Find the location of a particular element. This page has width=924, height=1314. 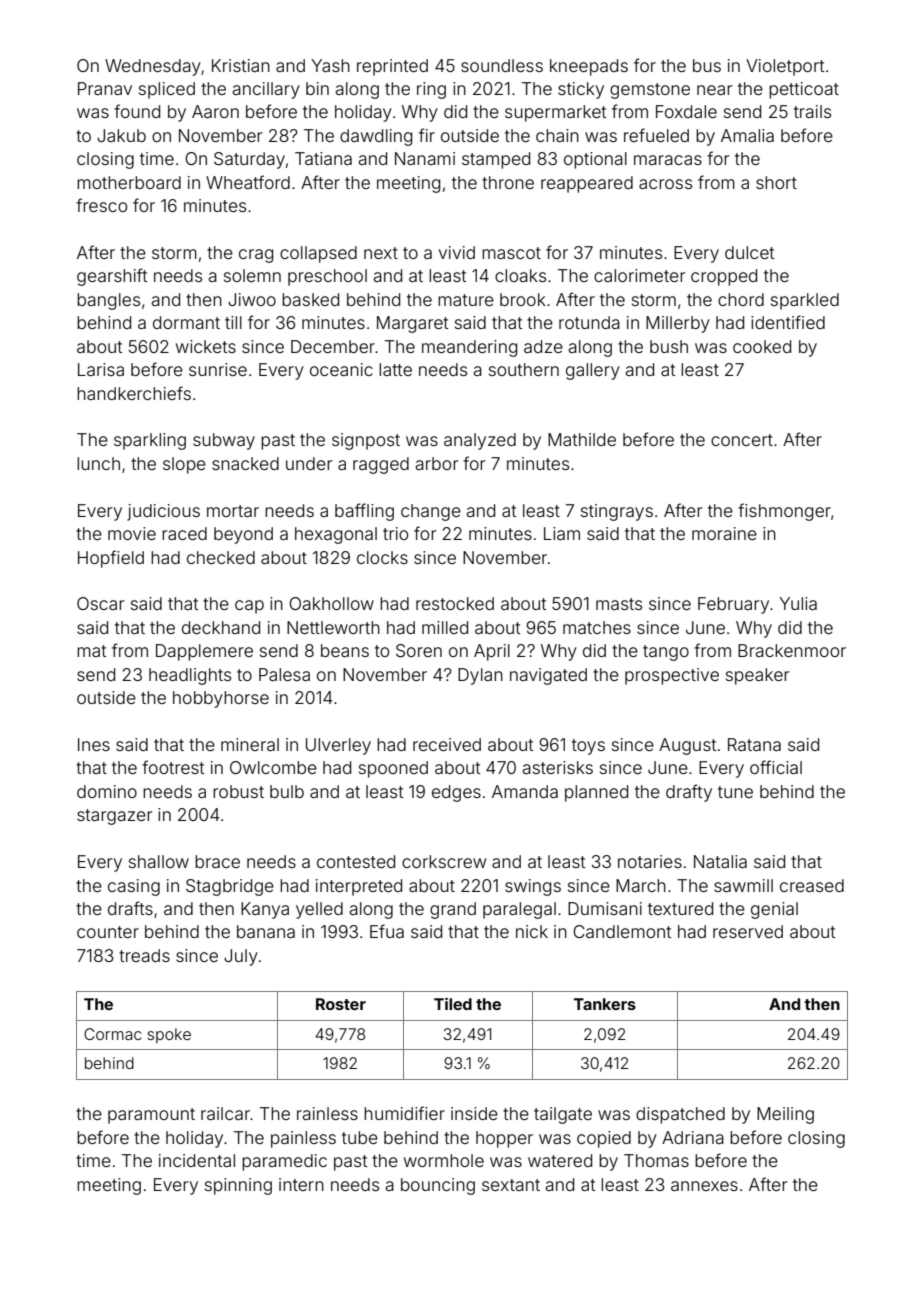

drafty is located at coordinates (689, 793).
